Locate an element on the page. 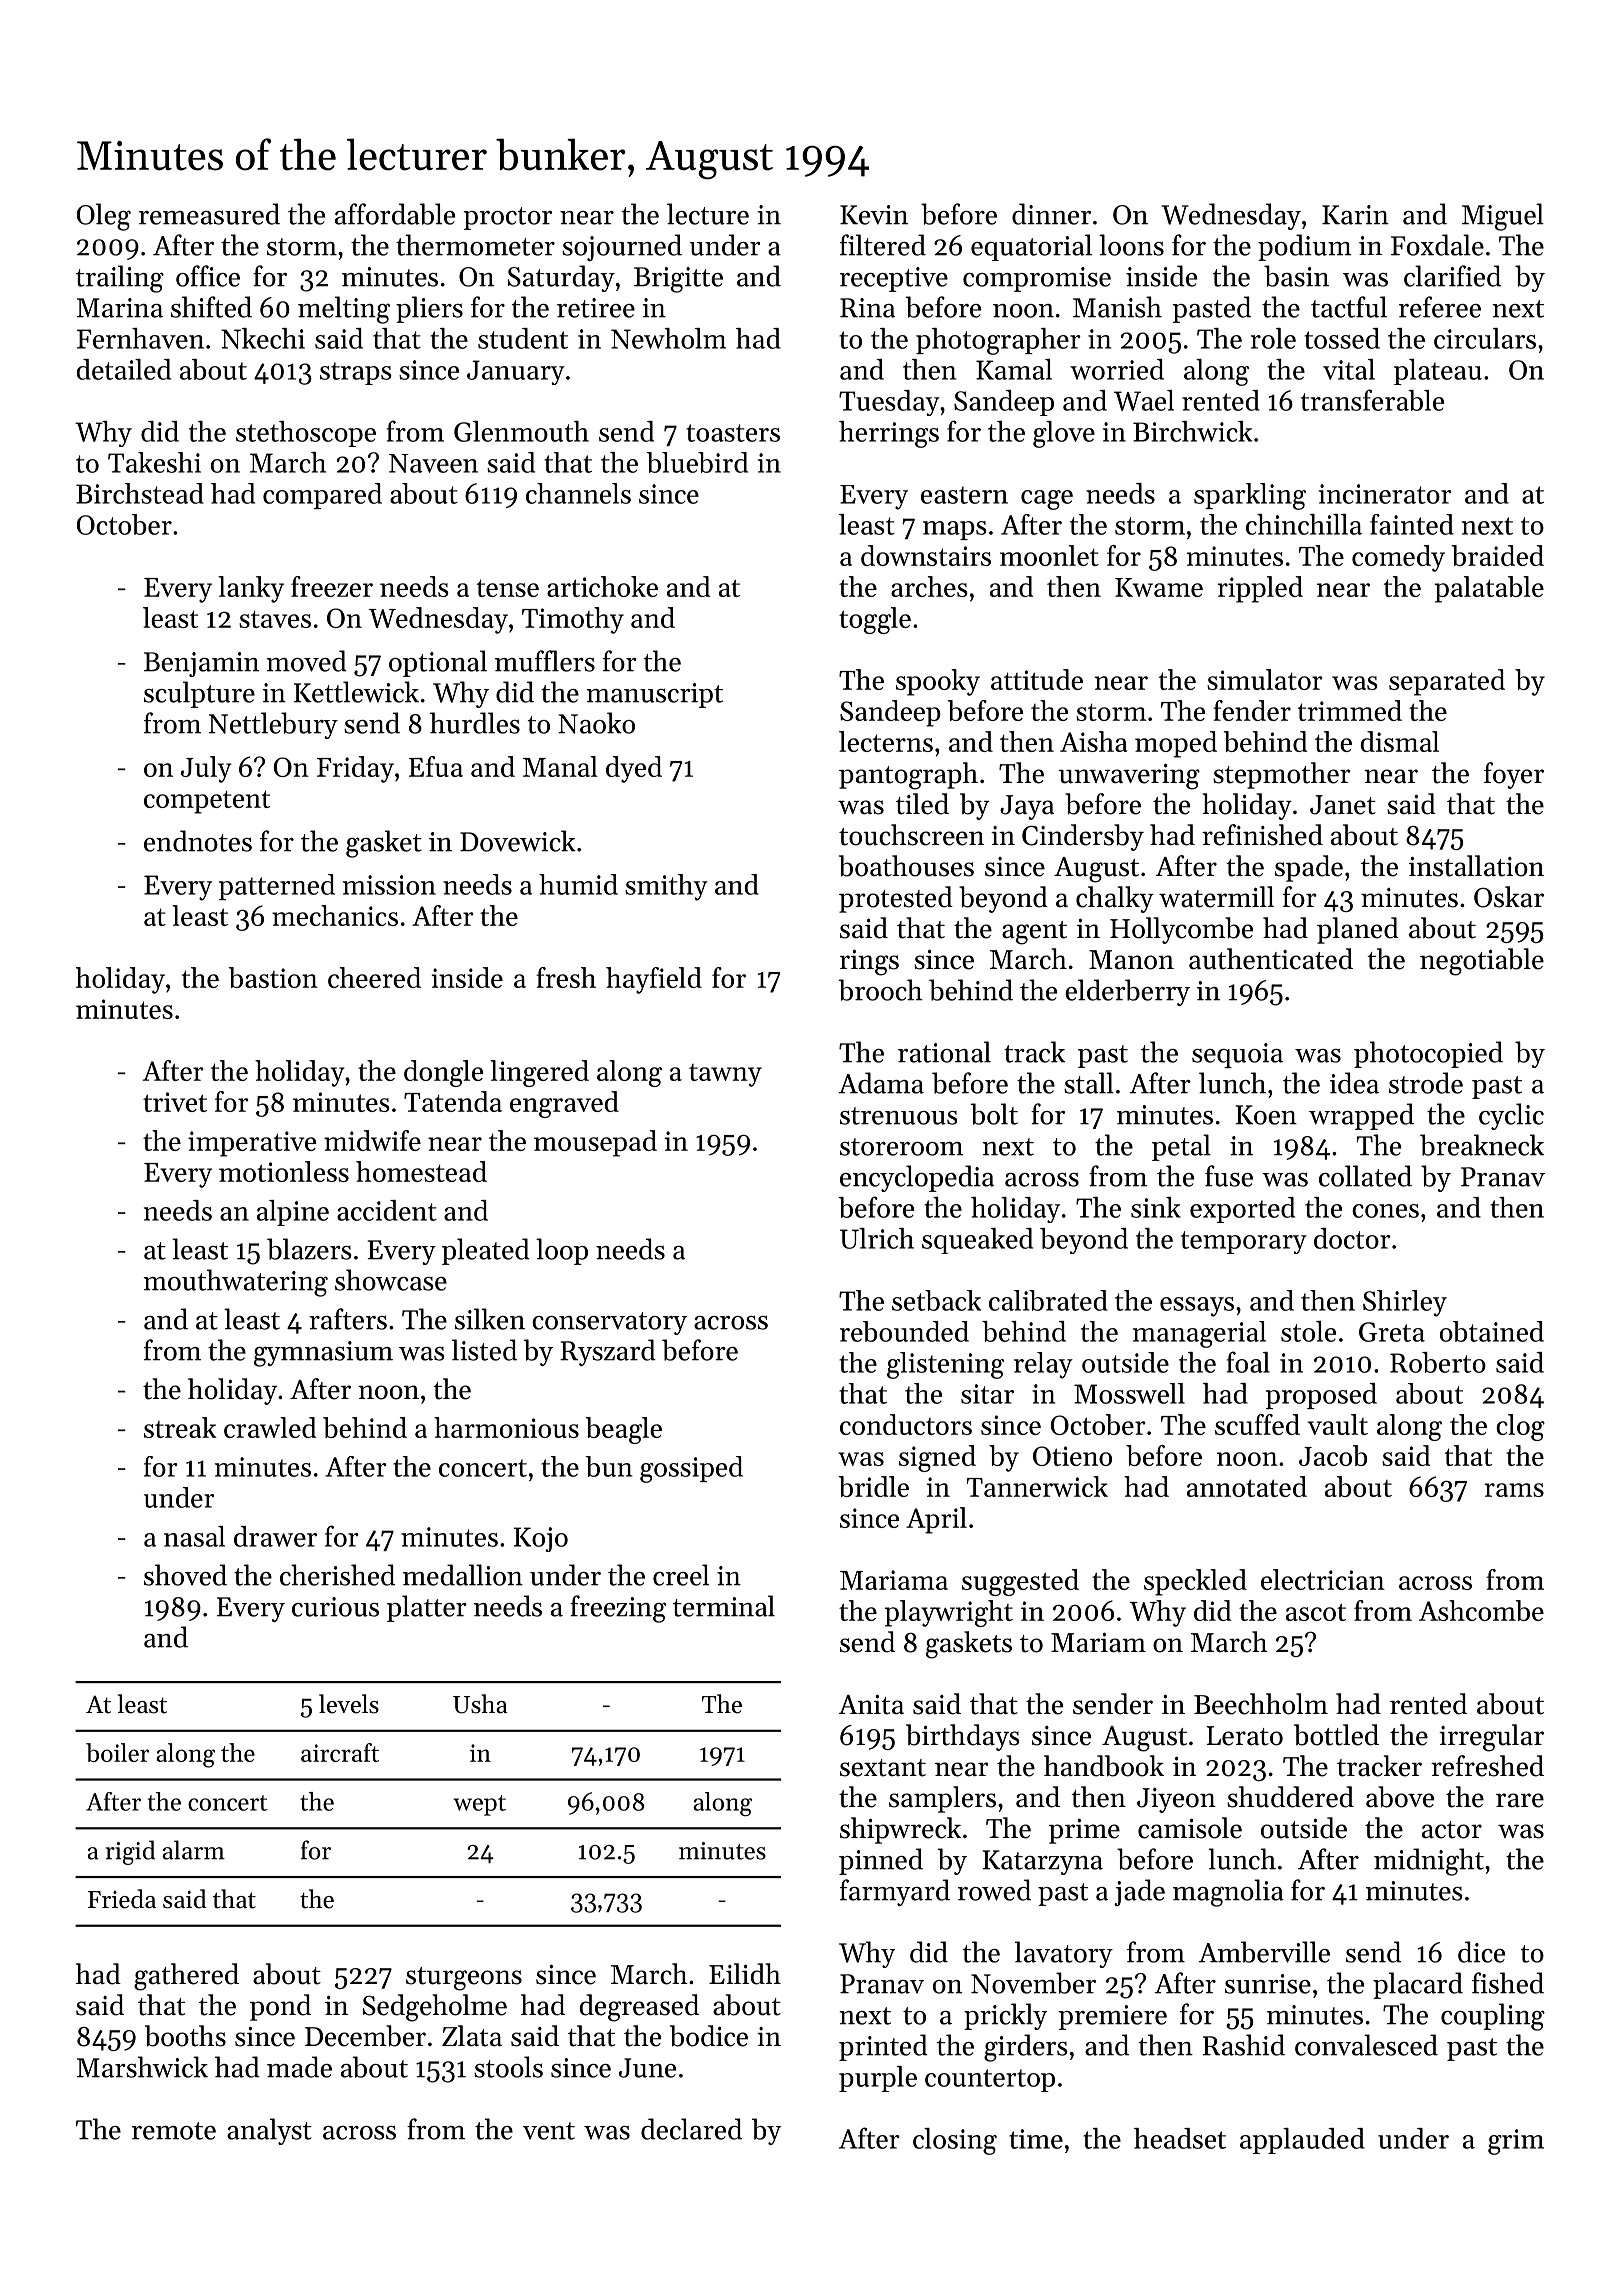  pliers is located at coordinates (429, 309).
